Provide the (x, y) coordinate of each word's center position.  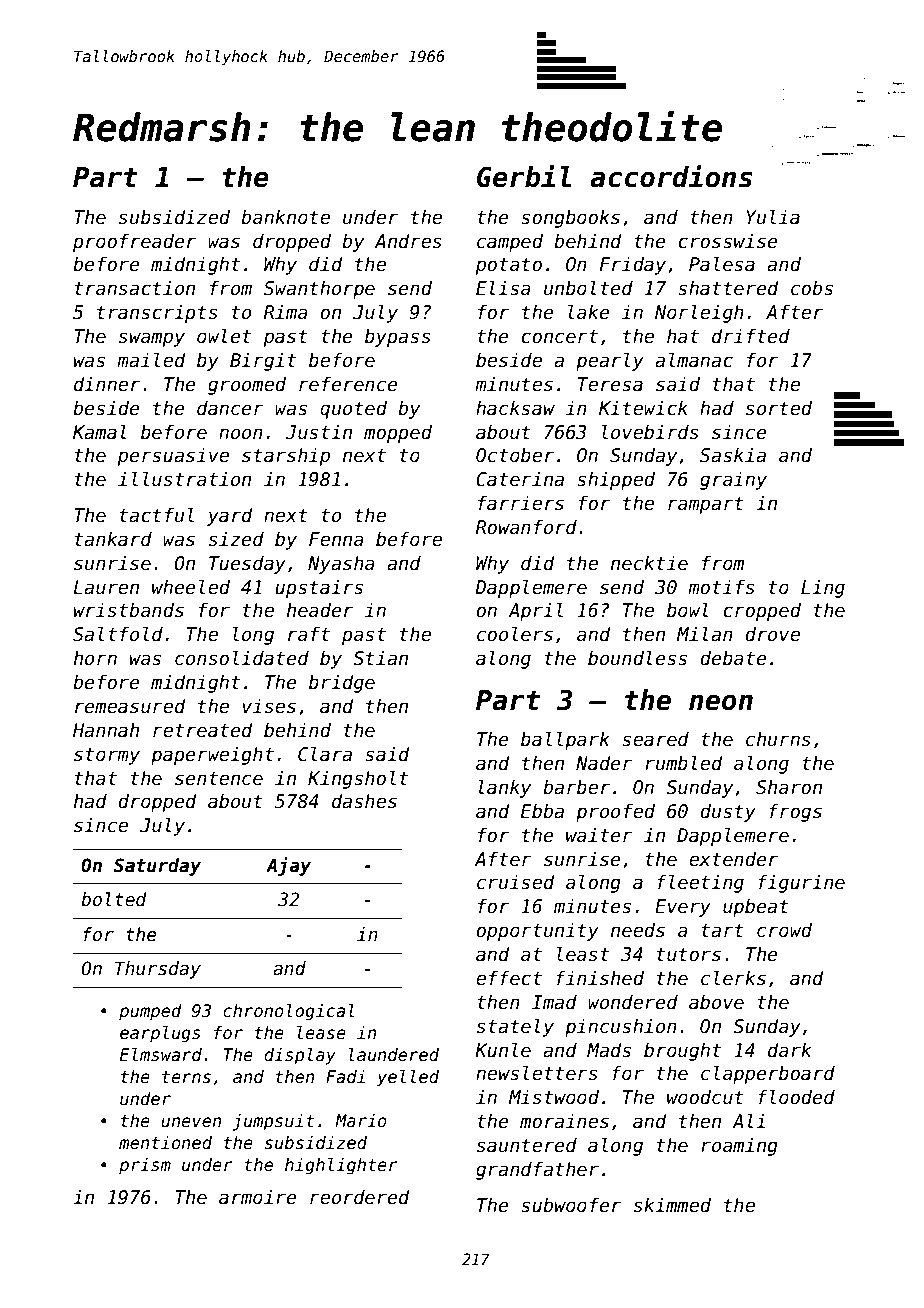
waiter (599, 835)
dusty (728, 812)
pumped (150, 1012)
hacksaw (515, 408)
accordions (671, 176)
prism (145, 1166)
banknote (285, 217)
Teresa (610, 384)
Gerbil (524, 176)
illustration (184, 479)
